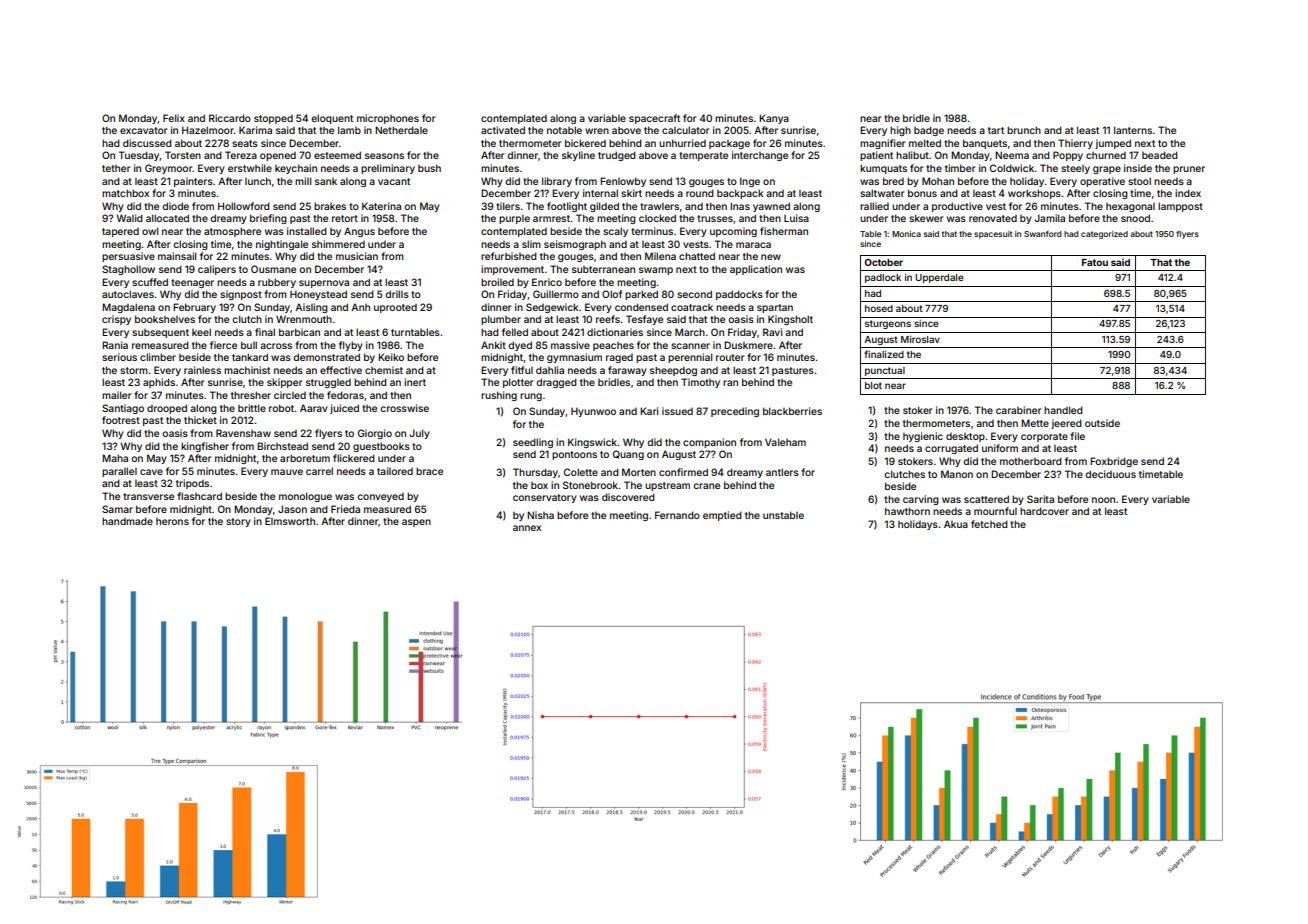 The image size is (1308, 924). I want to click on Walid, so click(129, 218).
